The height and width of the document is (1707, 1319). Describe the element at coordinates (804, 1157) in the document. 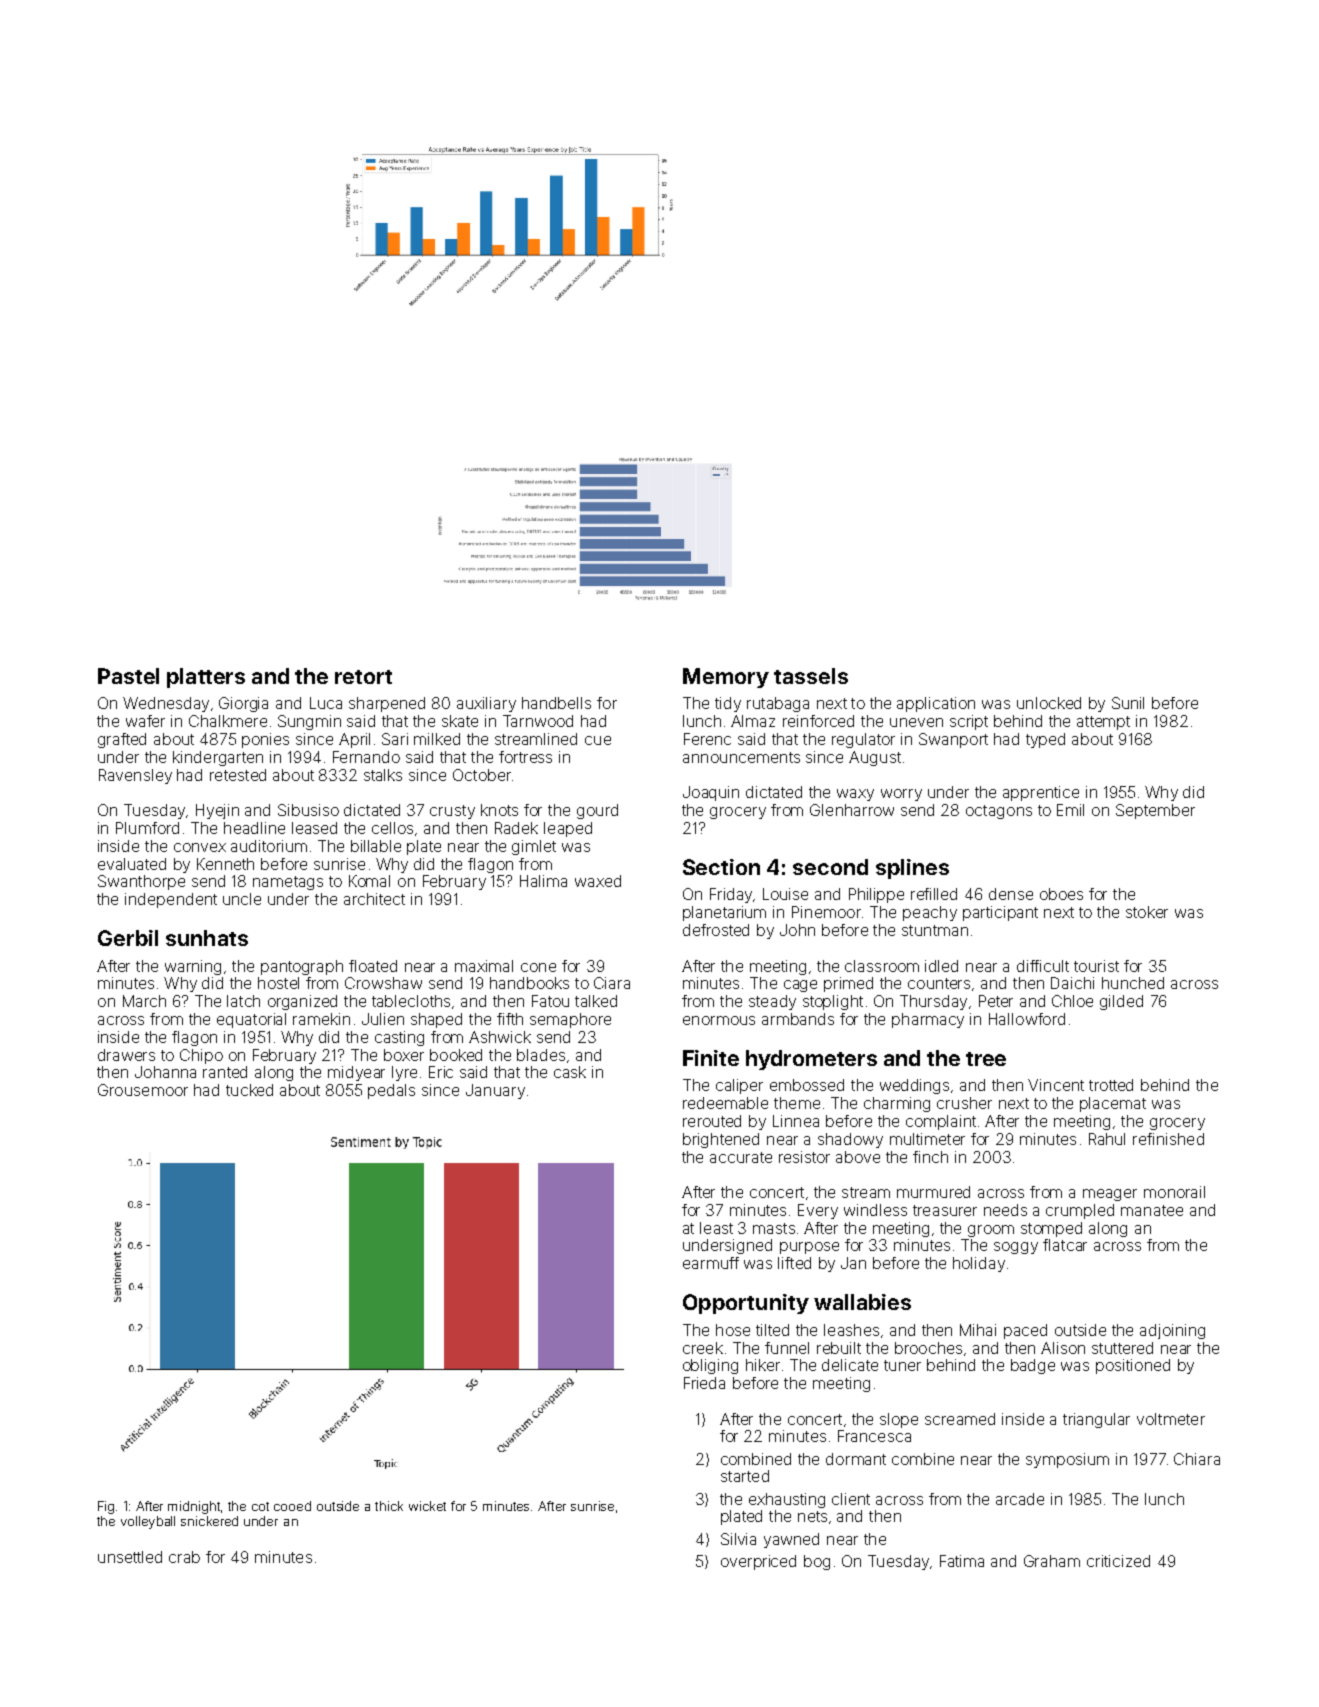

I see `resistor` at that location.
